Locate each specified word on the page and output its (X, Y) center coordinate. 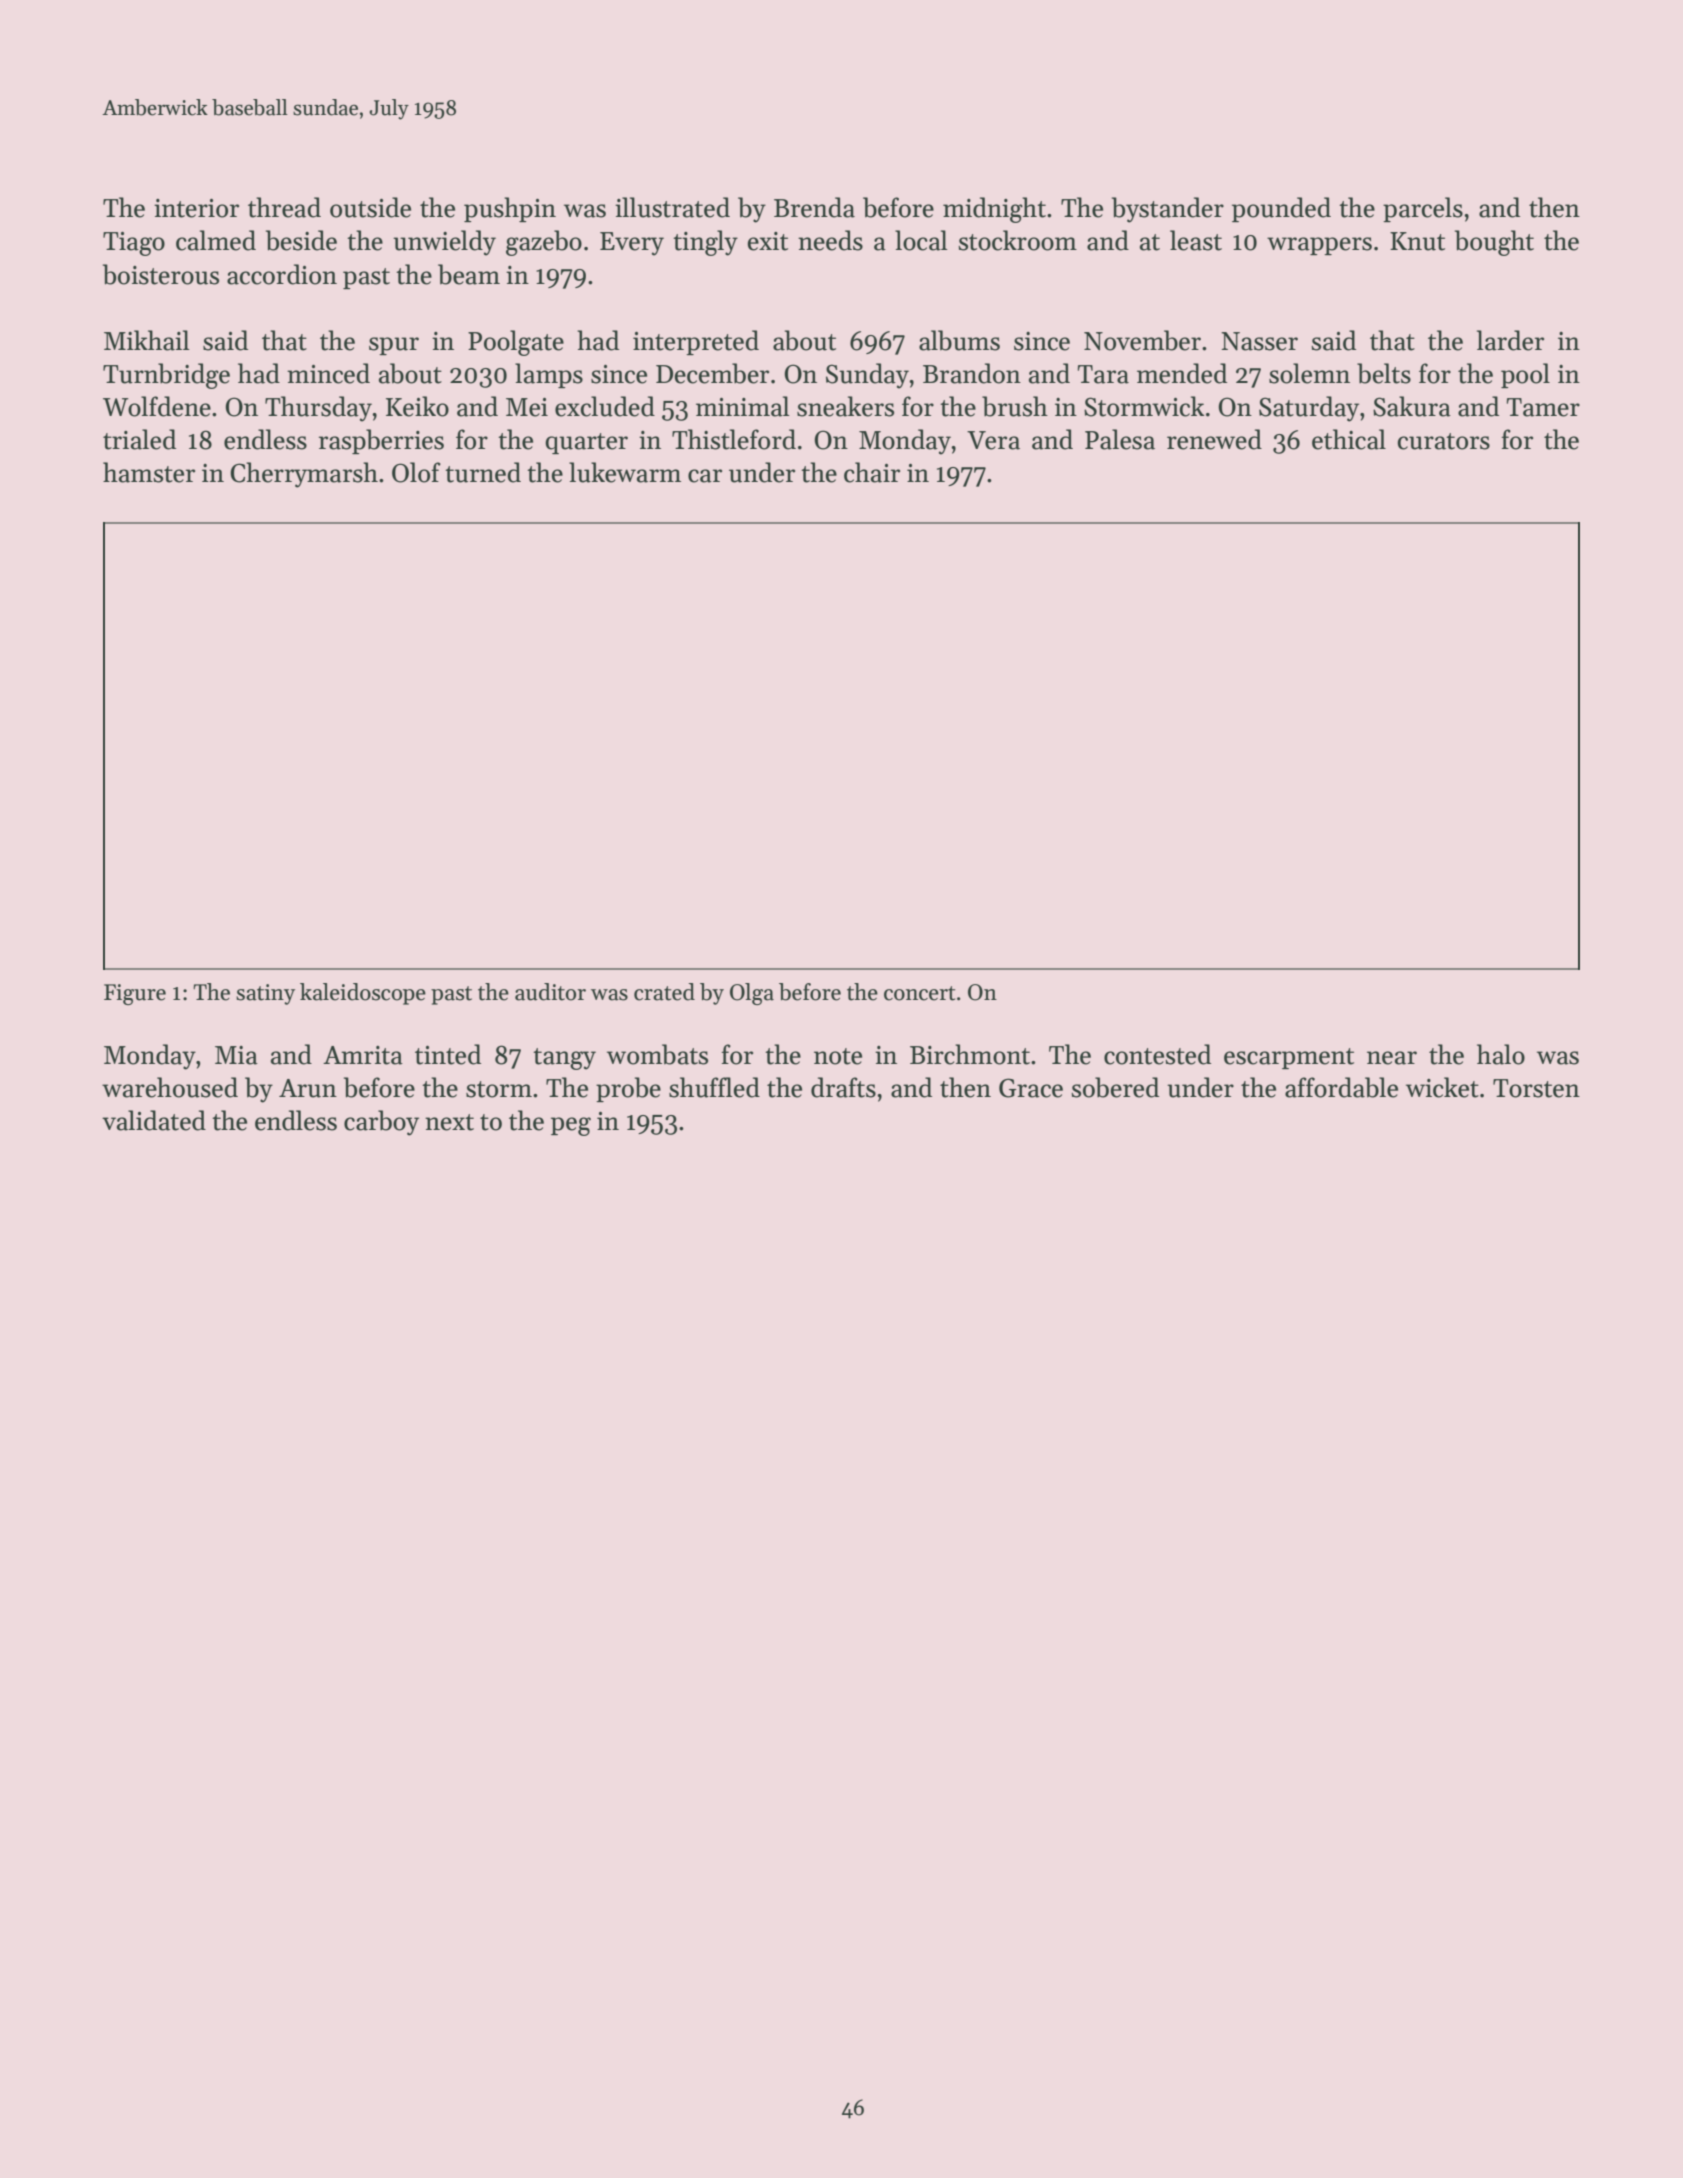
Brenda (814, 207)
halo (1501, 1054)
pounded (1281, 209)
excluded (605, 406)
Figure (135, 994)
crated (664, 992)
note (838, 1056)
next (449, 1122)
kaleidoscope (363, 994)
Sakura (1412, 406)
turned (483, 472)
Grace (1031, 1088)
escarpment (1289, 1058)
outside (370, 207)
